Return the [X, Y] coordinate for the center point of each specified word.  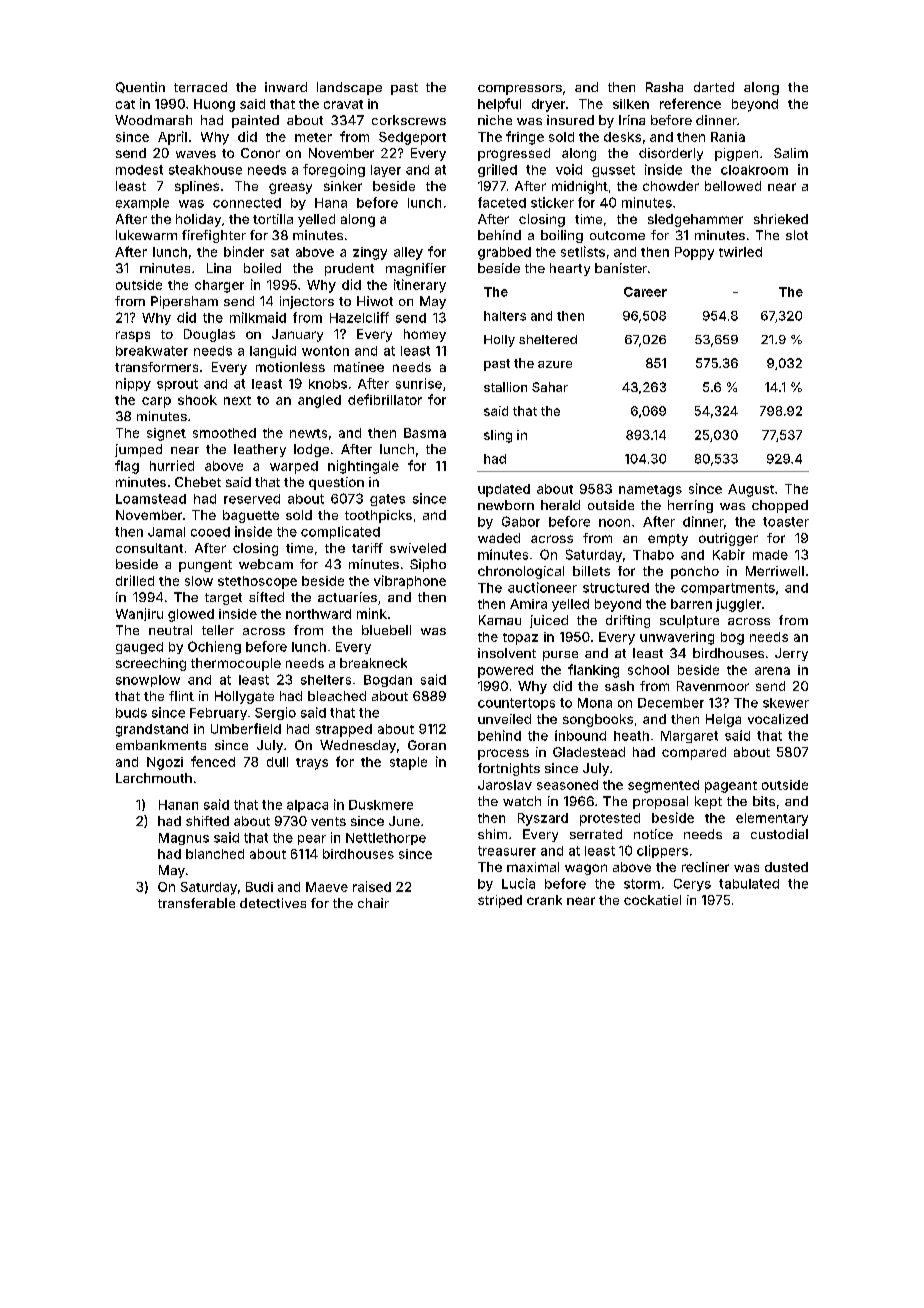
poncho [695, 572]
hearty [570, 269]
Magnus [184, 839]
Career [645, 292]
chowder [671, 186]
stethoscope [257, 582]
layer [386, 171]
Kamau [500, 620]
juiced [549, 621]
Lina [219, 268]
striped [500, 901]
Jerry [791, 654]
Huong [214, 105]
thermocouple [236, 664]
